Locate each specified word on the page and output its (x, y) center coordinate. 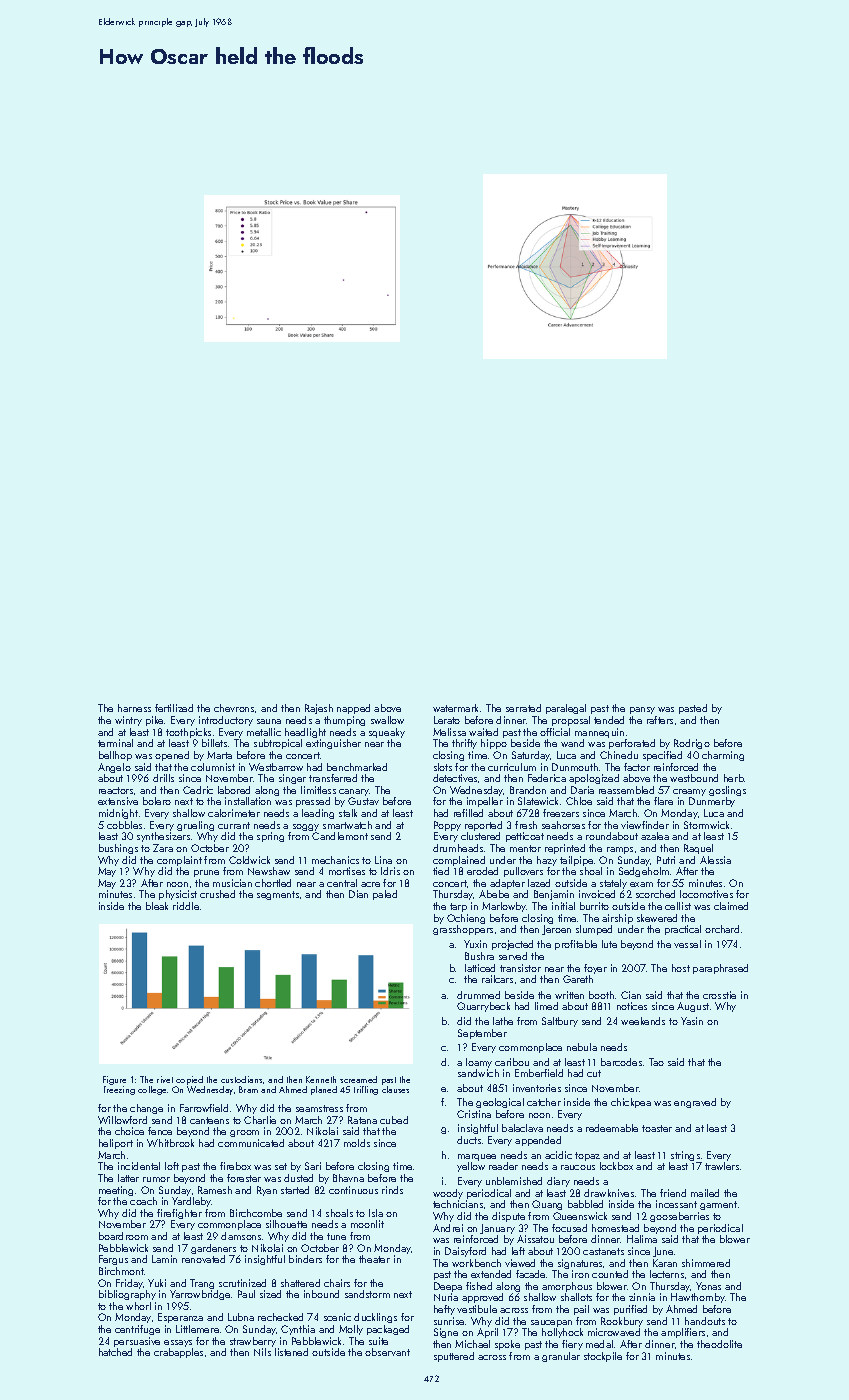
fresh (526, 825)
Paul (246, 1294)
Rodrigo (692, 744)
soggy (306, 827)
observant (387, 1352)
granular (561, 1357)
